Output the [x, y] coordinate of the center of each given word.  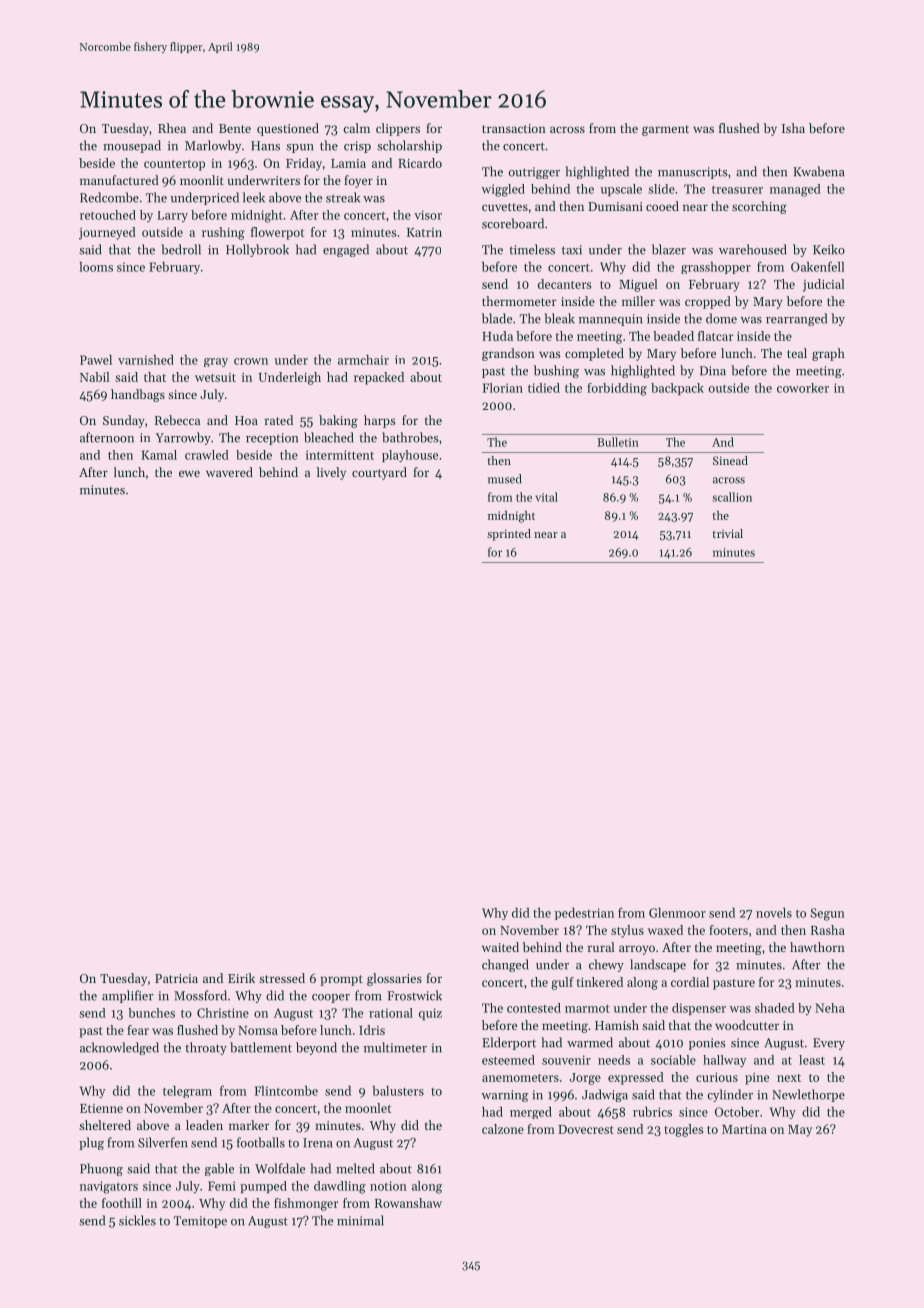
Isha [793, 128]
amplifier [127, 996]
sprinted [509, 535]
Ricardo [420, 163]
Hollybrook [257, 250]
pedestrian [584, 914]
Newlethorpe [808, 1095]
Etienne [101, 1108]
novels [774, 913]
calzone [503, 1129]
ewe [189, 473]
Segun [828, 914]
